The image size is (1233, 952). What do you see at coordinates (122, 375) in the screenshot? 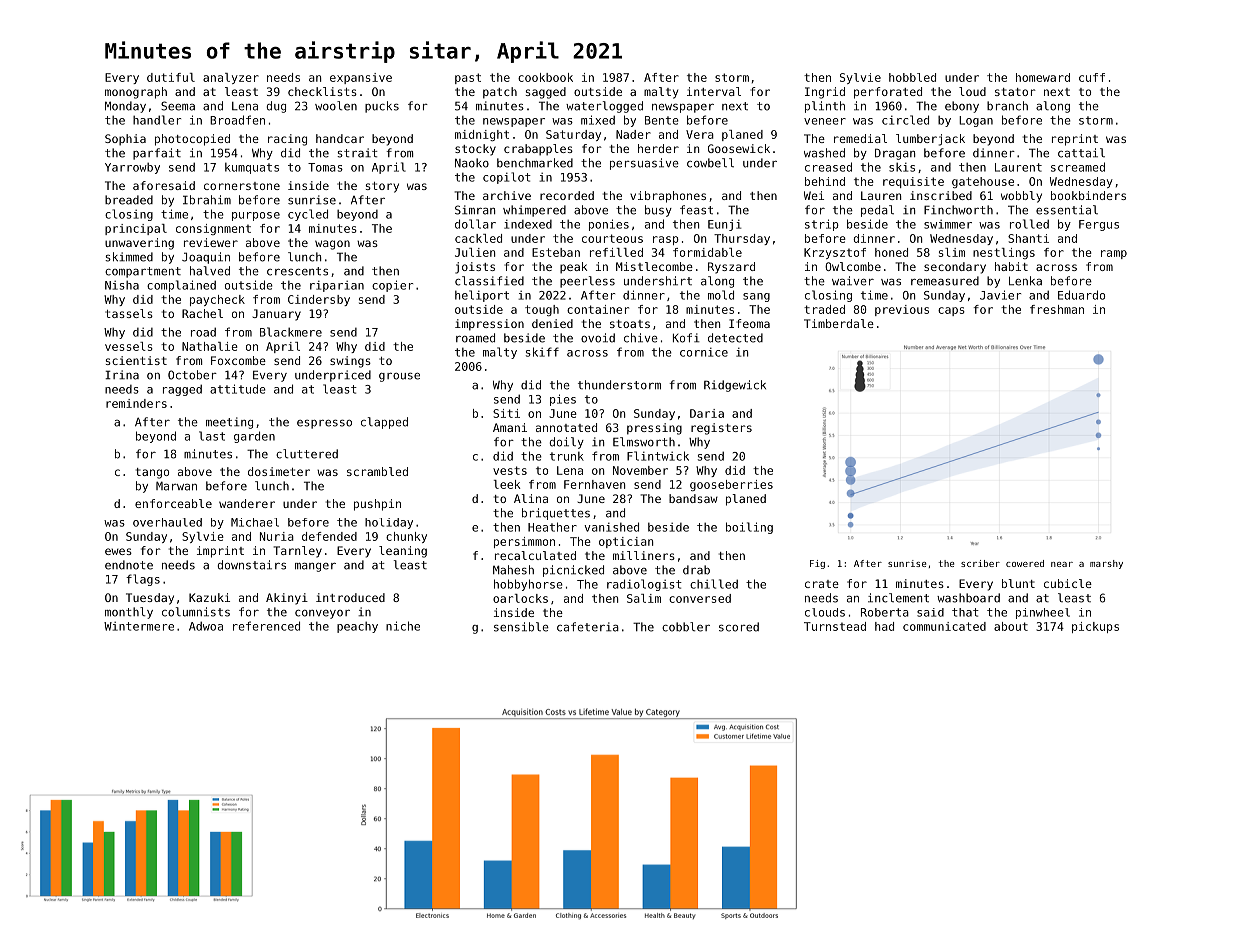
I see `Irina` at bounding box center [122, 375].
